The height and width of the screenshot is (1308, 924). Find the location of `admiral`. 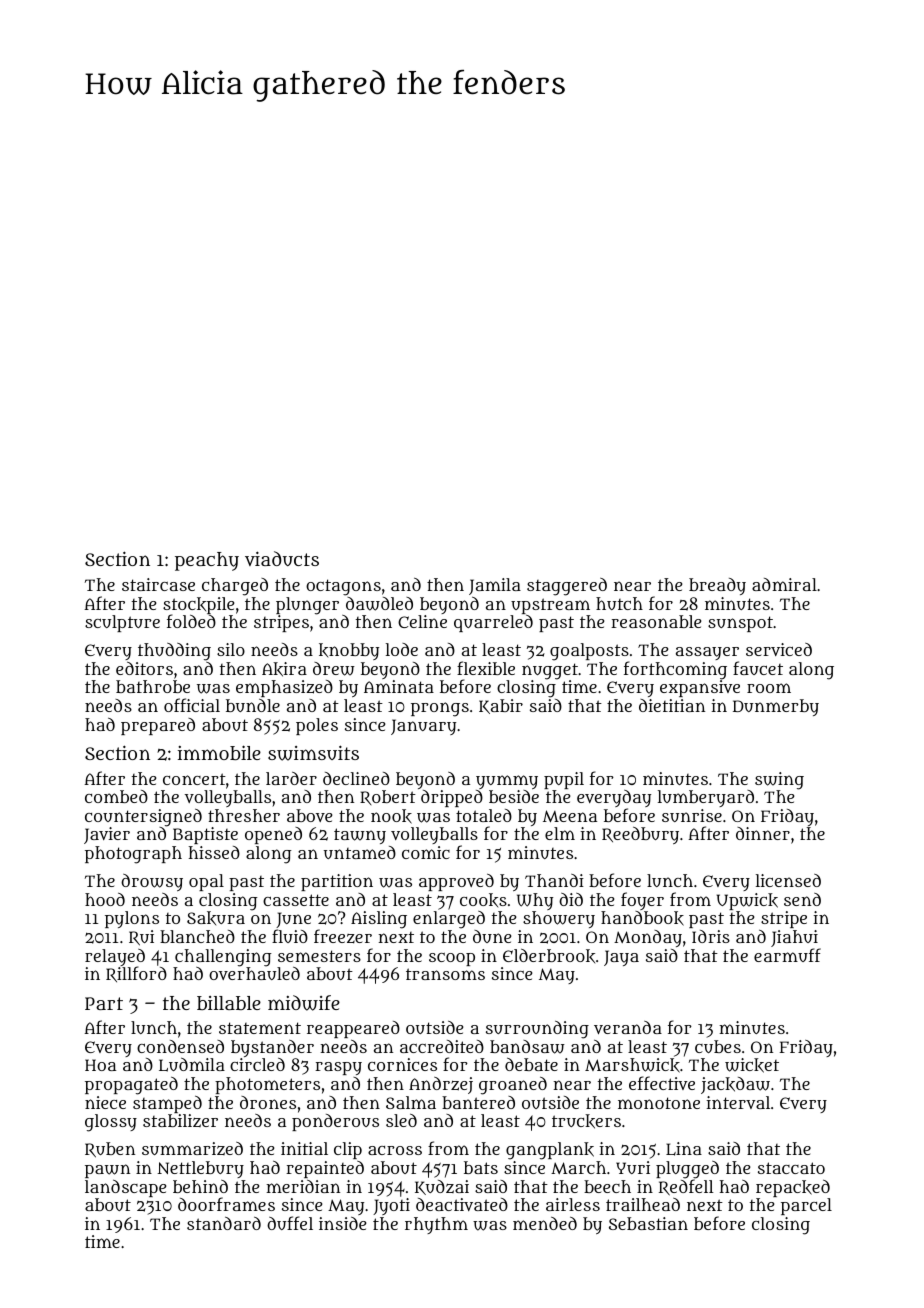

admiral is located at coordinates (784, 584).
